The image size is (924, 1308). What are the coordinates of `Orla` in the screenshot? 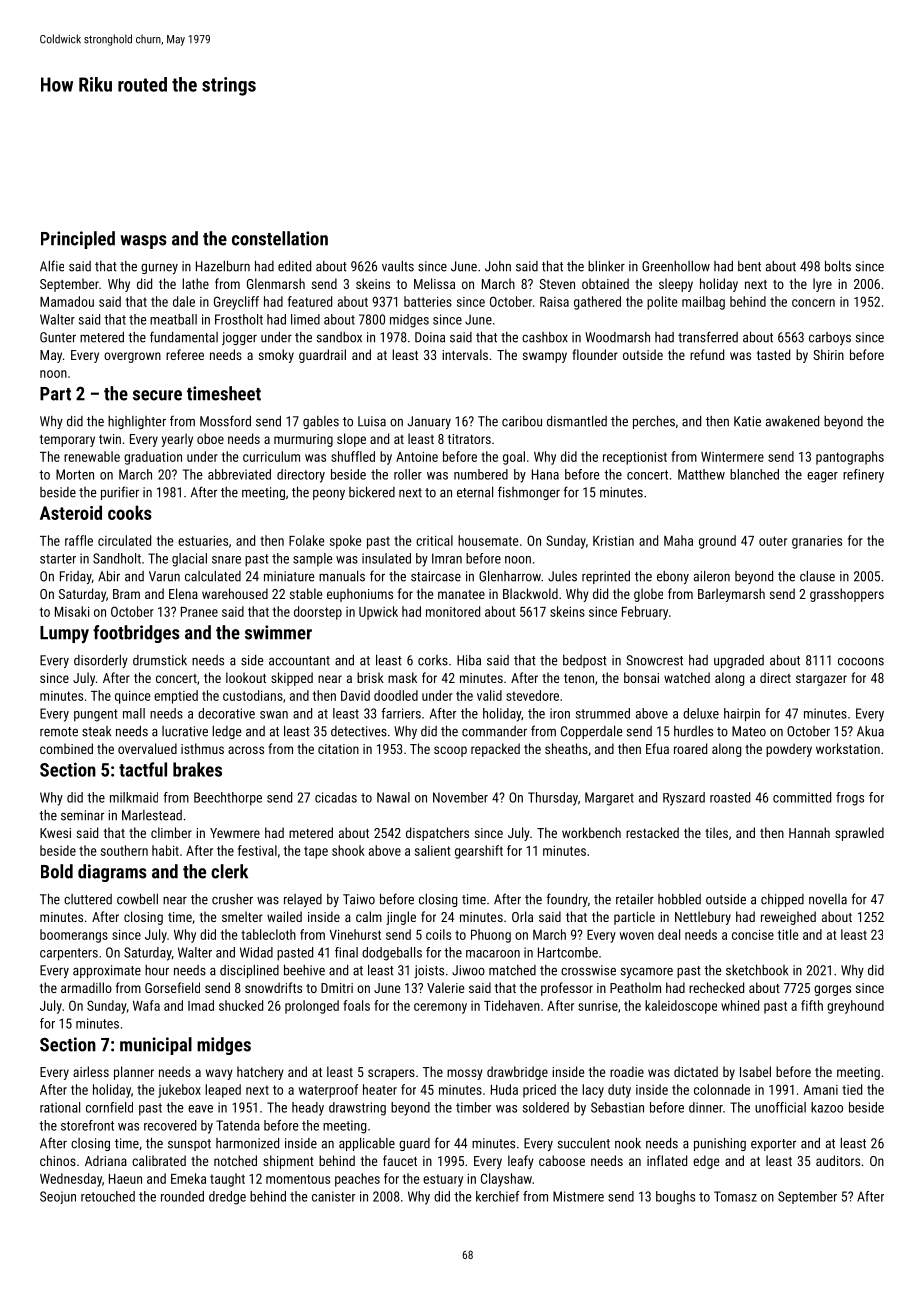 It's located at (522, 916).
